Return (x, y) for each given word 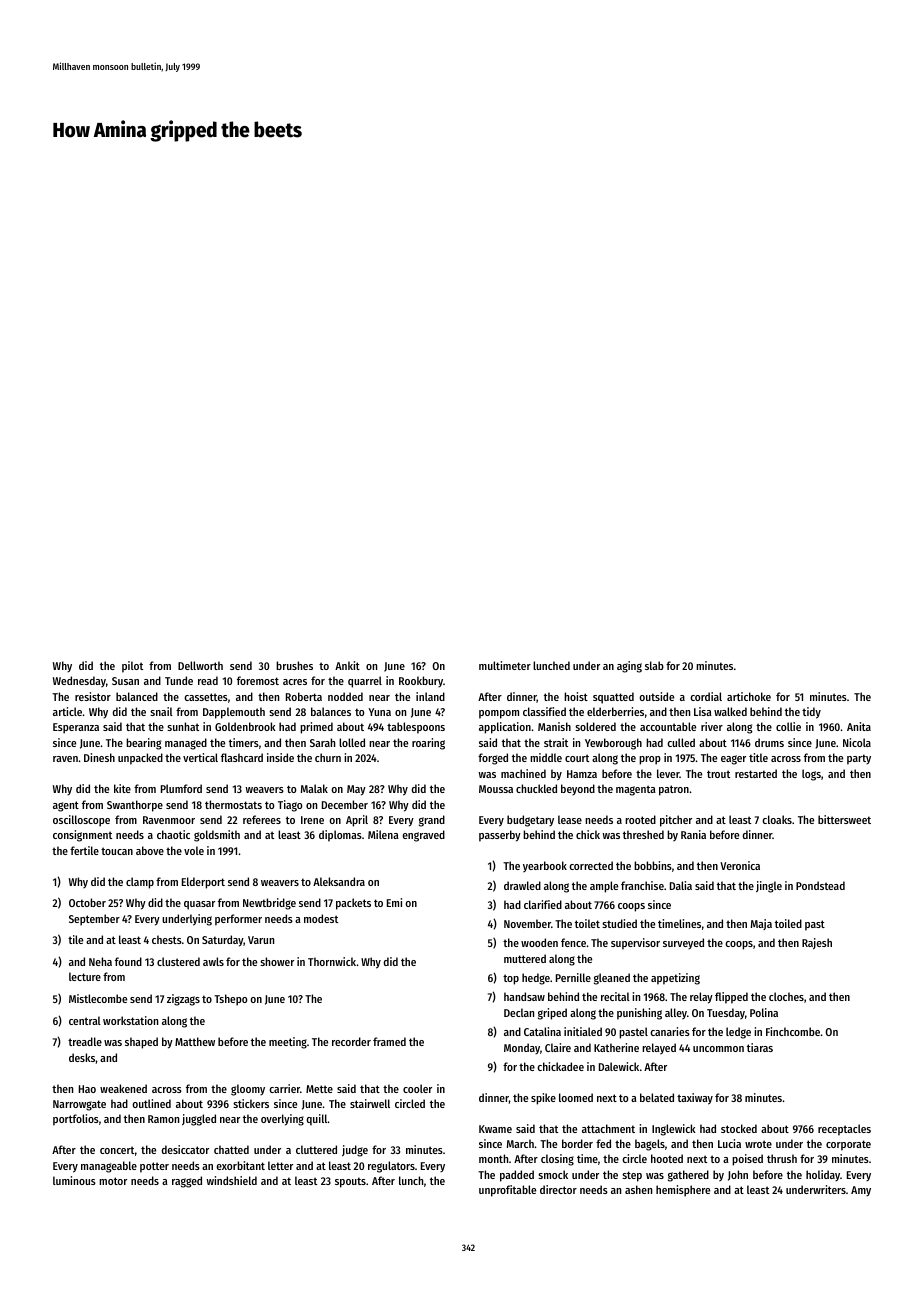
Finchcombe (793, 1031)
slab (654, 665)
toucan (117, 851)
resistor (93, 696)
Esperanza (76, 728)
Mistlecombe (98, 998)
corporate (848, 1145)
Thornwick (332, 961)
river (712, 726)
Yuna (379, 712)
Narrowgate (79, 1105)
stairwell (370, 1103)
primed (316, 728)
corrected (591, 865)
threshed (643, 834)
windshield (231, 1180)
